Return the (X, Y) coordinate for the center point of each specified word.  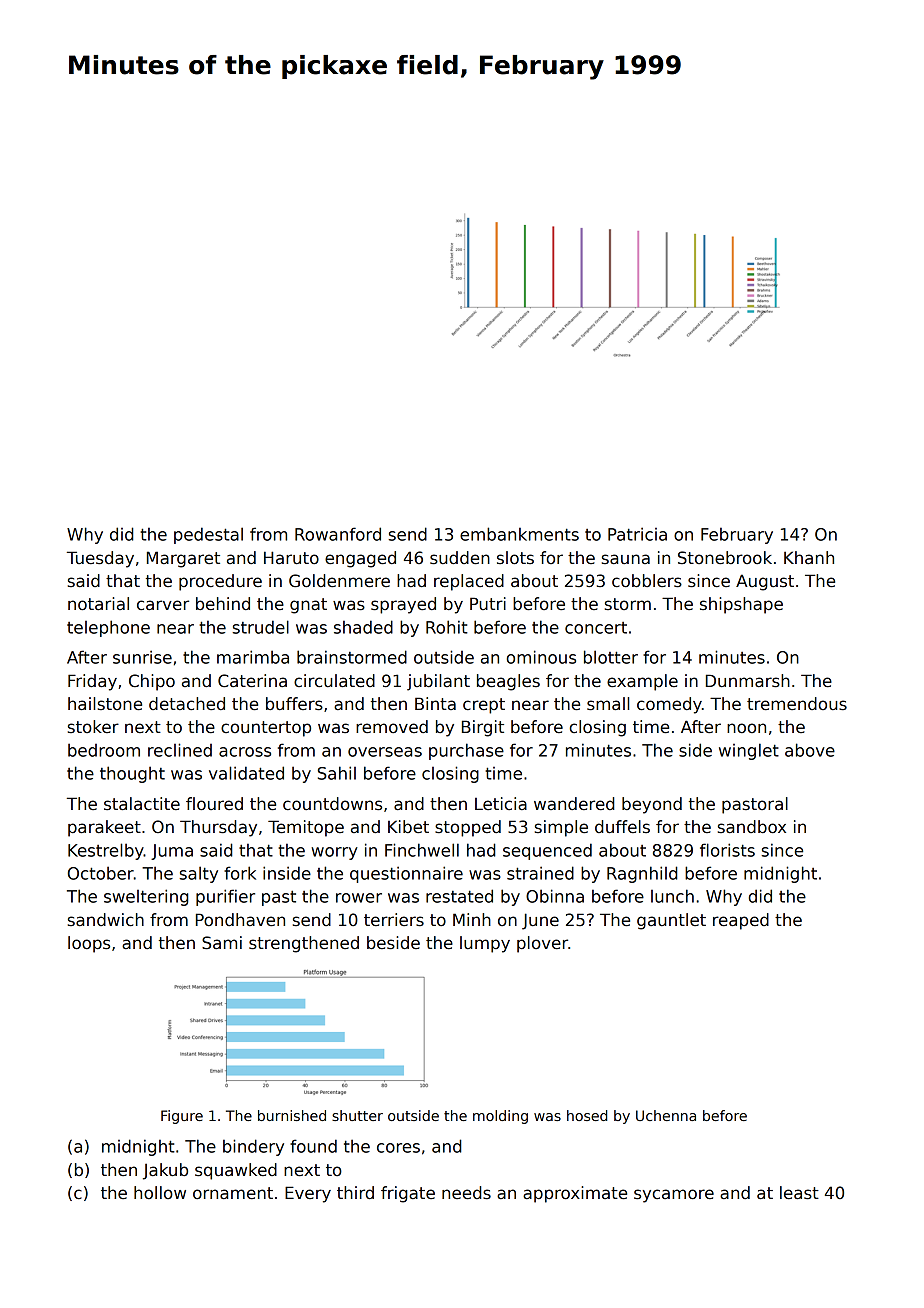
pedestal (208, 535)
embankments (519, 534)
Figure (182, 1117)
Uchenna (666, 1115)
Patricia (637, 534)
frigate (408, 1194)
